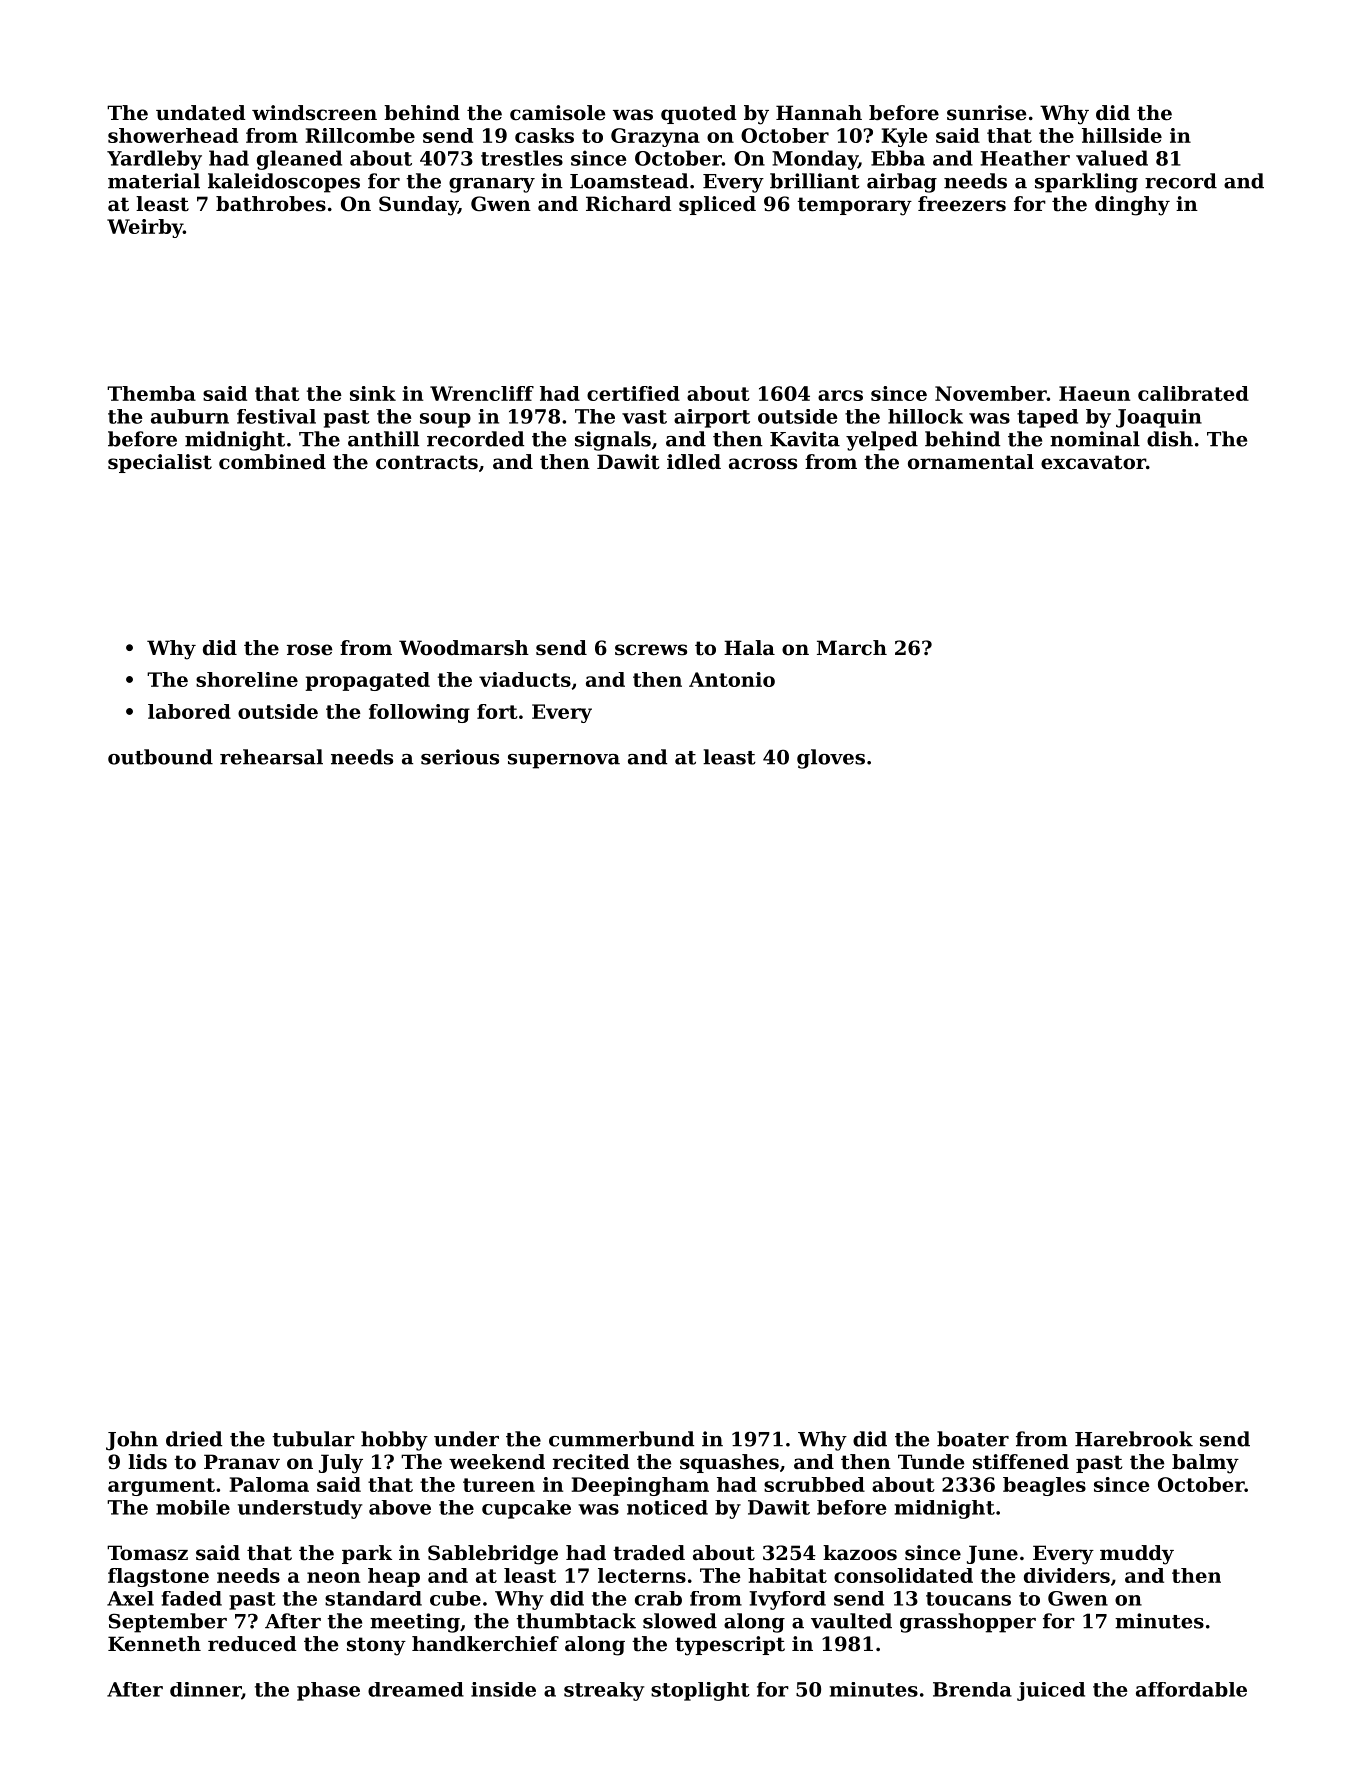 This screenshot has height=1775, width=1372. Describe the element at coordinates (160, 757) in the screenshot. I see `outbound` at that location.
